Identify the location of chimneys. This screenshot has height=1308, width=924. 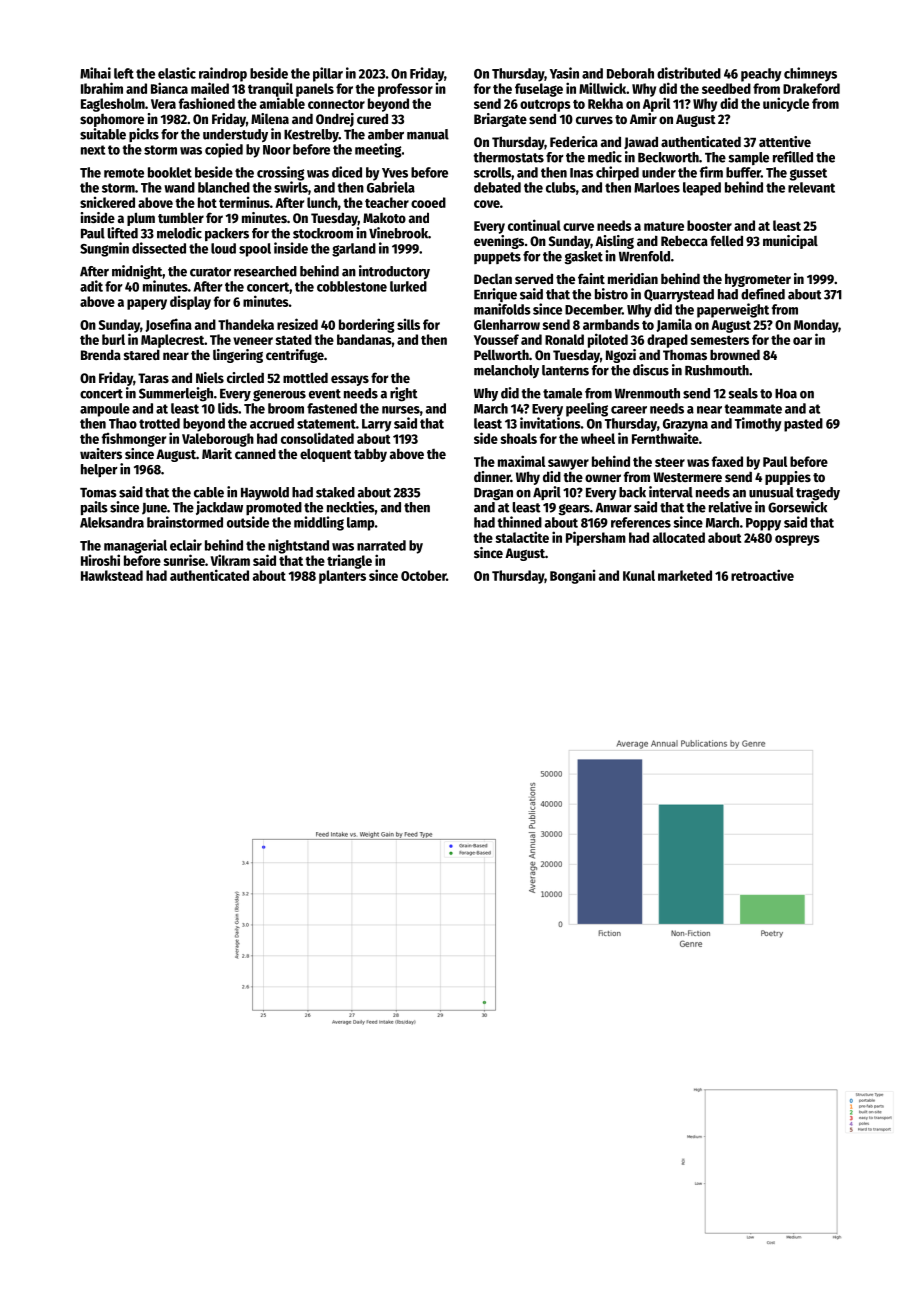
(810, 74).
